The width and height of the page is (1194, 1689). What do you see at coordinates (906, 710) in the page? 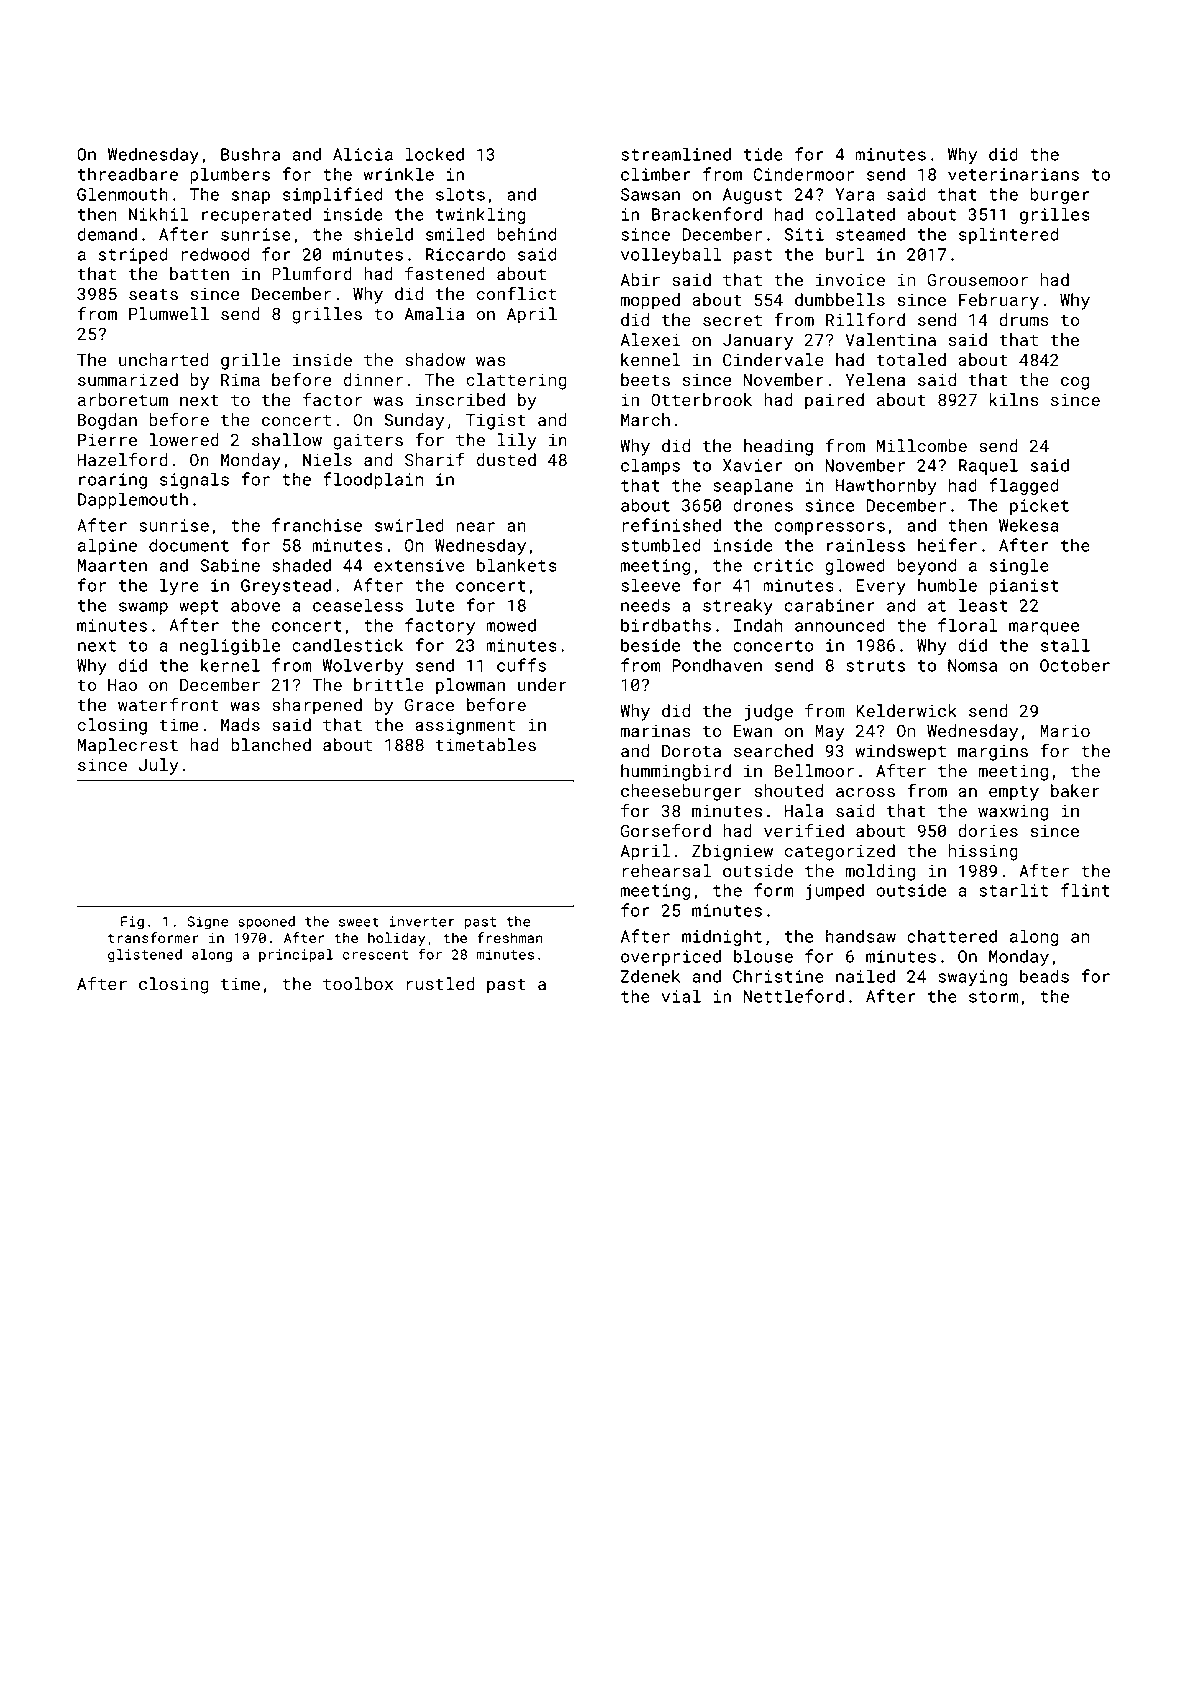
I see `Kelderwick` at bounding box center [906, 710].
